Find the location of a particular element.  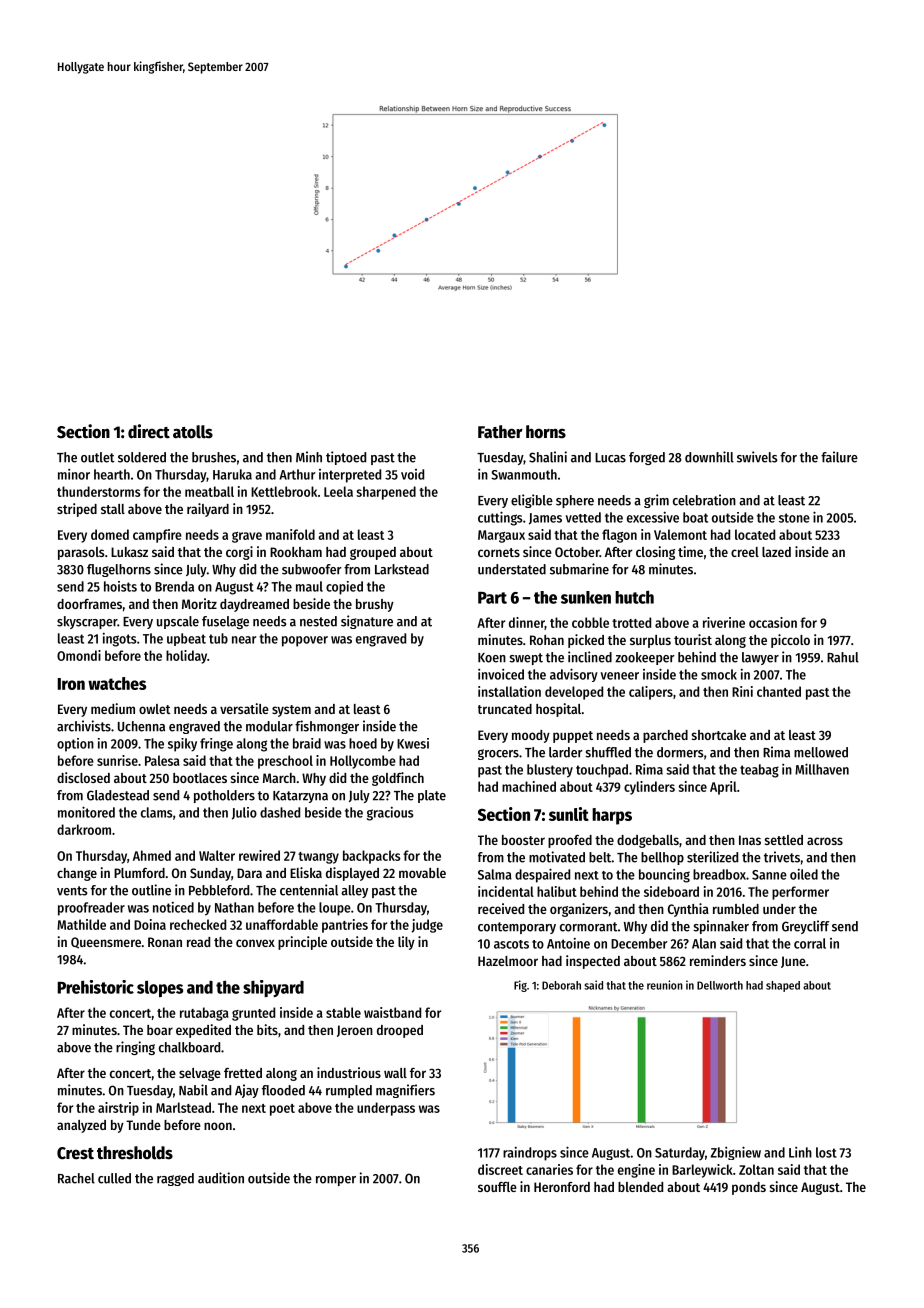

Millhaven is located at coordinates (822, 769).
